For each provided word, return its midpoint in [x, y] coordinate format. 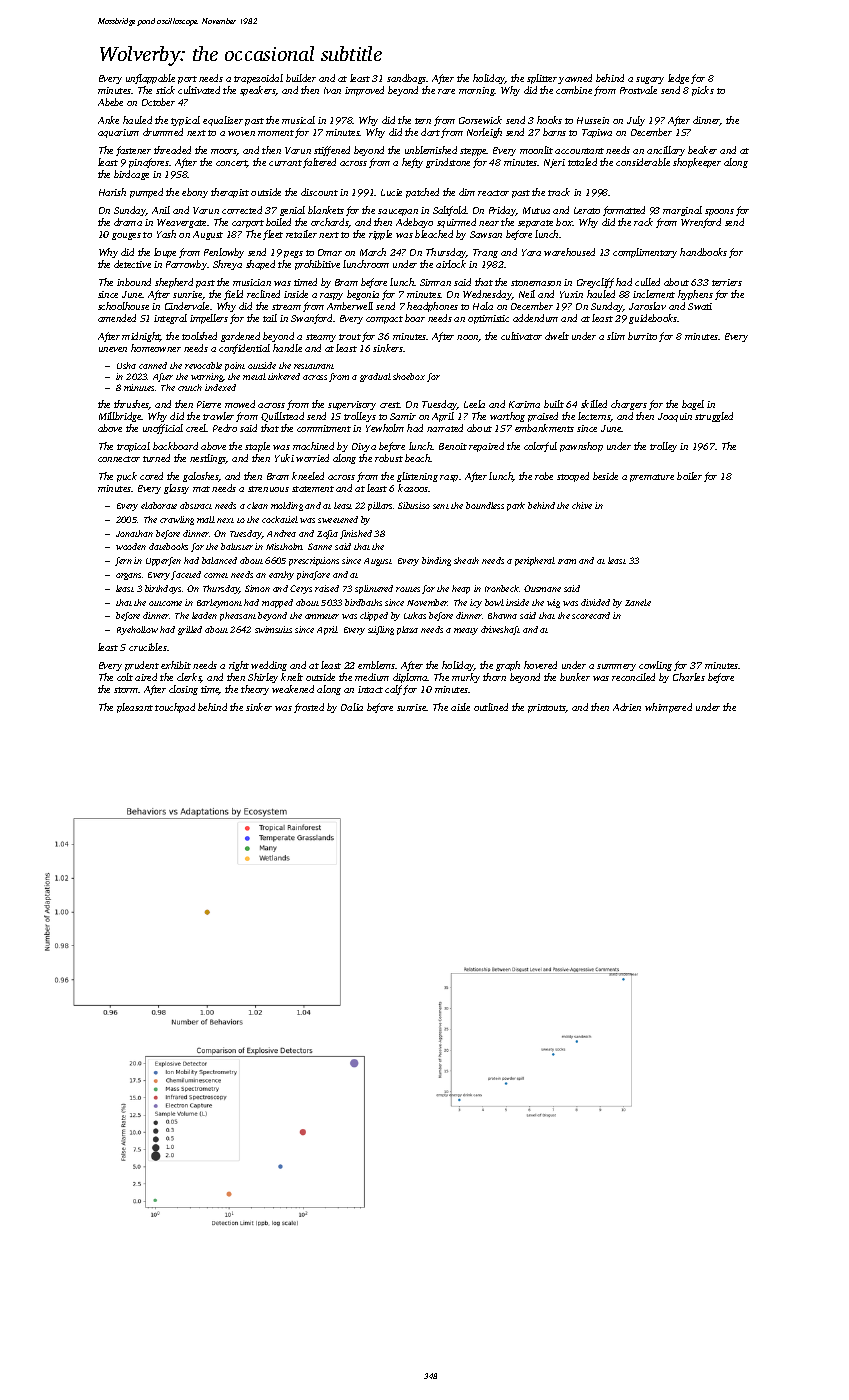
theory [255, 690]
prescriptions [314, 561]
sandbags [407, 79]
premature [652, 478]
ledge [678, 79]
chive [582, 505]
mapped [277, 603]
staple [257, 447]
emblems [377, 665]
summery [616, 667]
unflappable [150, 79]
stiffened [332, 151]
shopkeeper [697, 163]
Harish [112, 192]
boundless [485, 505]
